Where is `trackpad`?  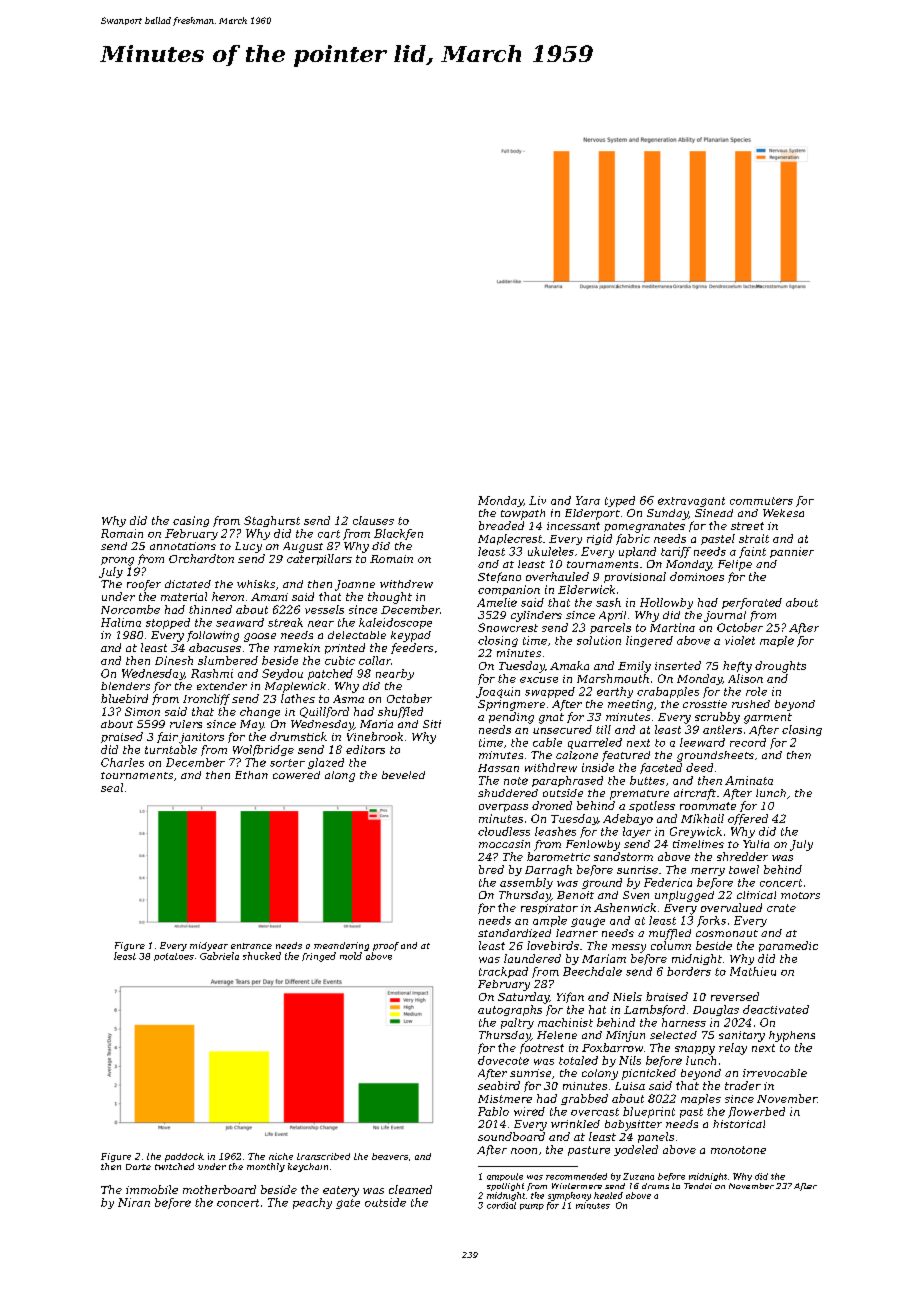
trackpad is located at coordinates (503, 972).
